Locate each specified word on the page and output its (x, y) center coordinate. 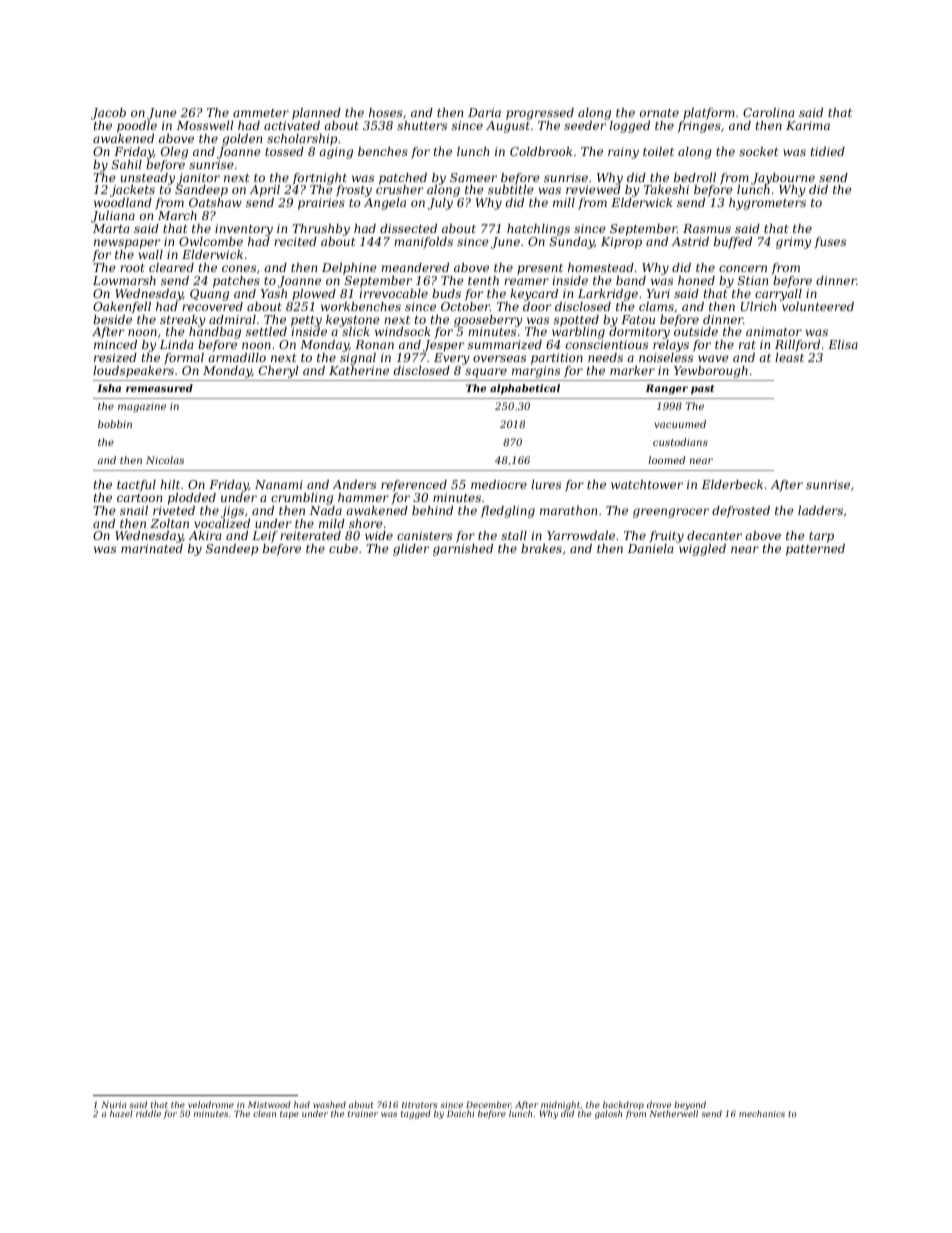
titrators (419, 1105)
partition (557, 359)
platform (709, 114)
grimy (793, 243)
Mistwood (269, 1104)
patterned (815, 550)
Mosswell (205, 125)
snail (134, 510)
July (440, 204)
